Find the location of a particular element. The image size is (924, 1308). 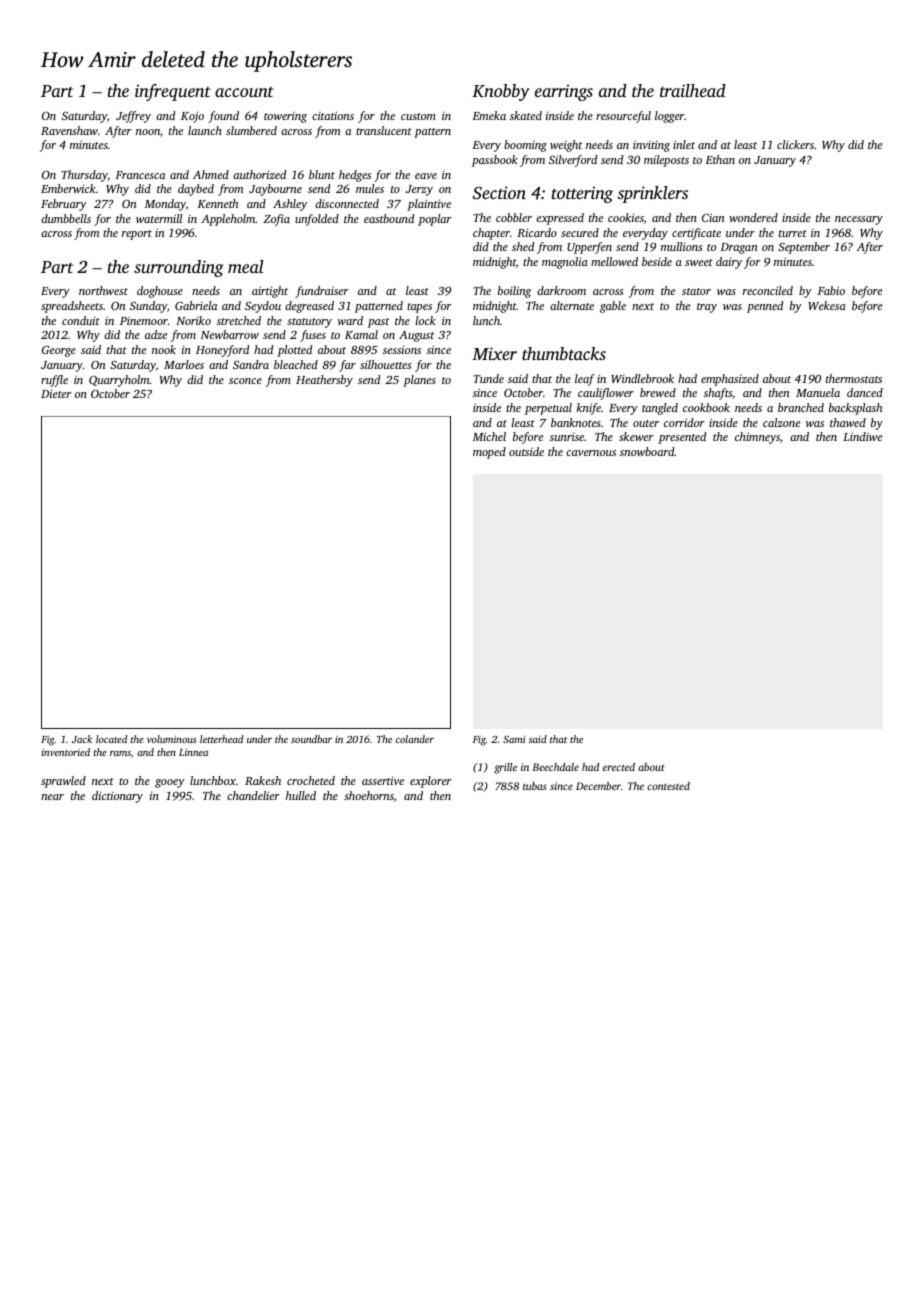

moped is located at coordinates (489, 453).
